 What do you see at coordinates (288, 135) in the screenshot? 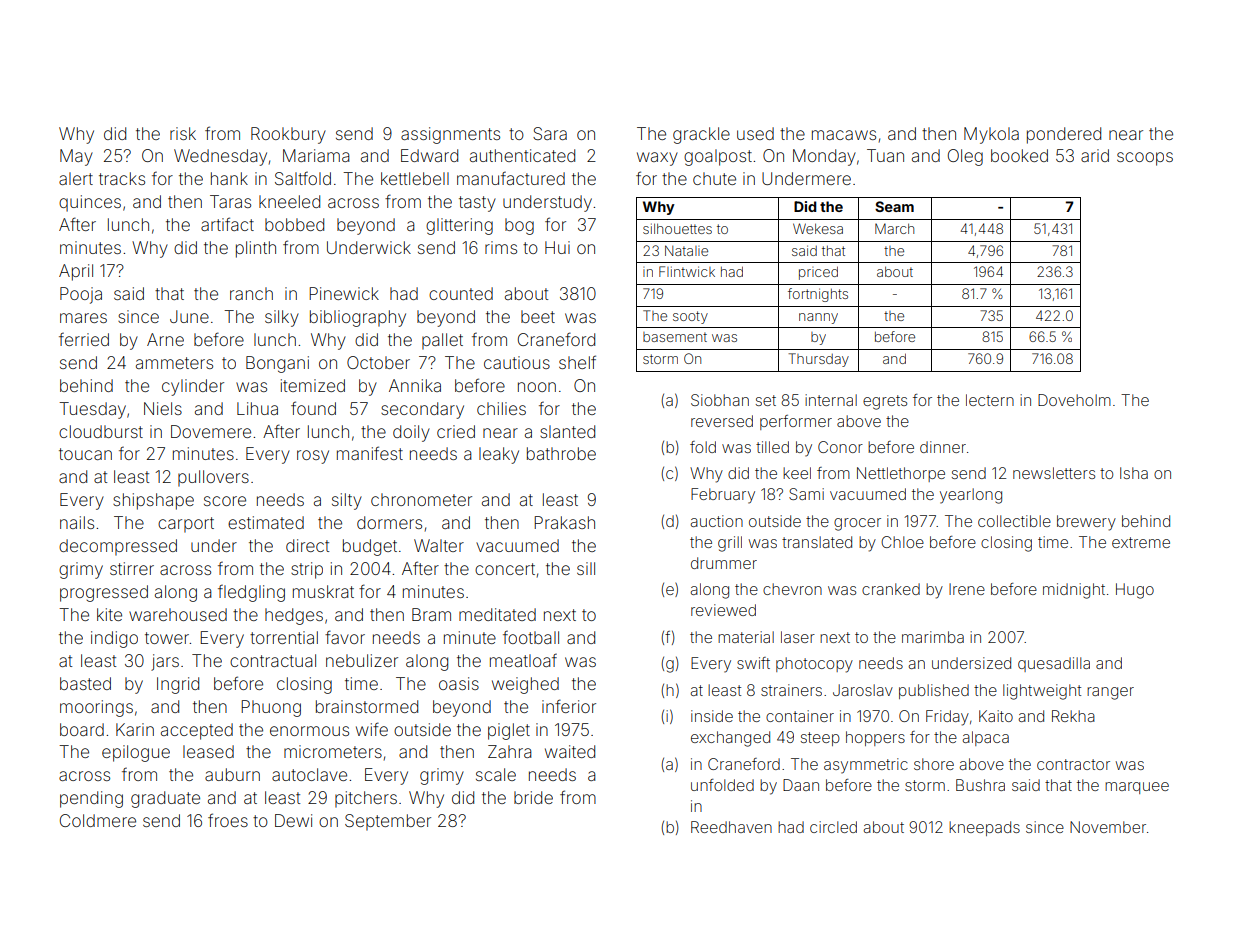
I see `Rookbury` at bounding box center [288, 135].
